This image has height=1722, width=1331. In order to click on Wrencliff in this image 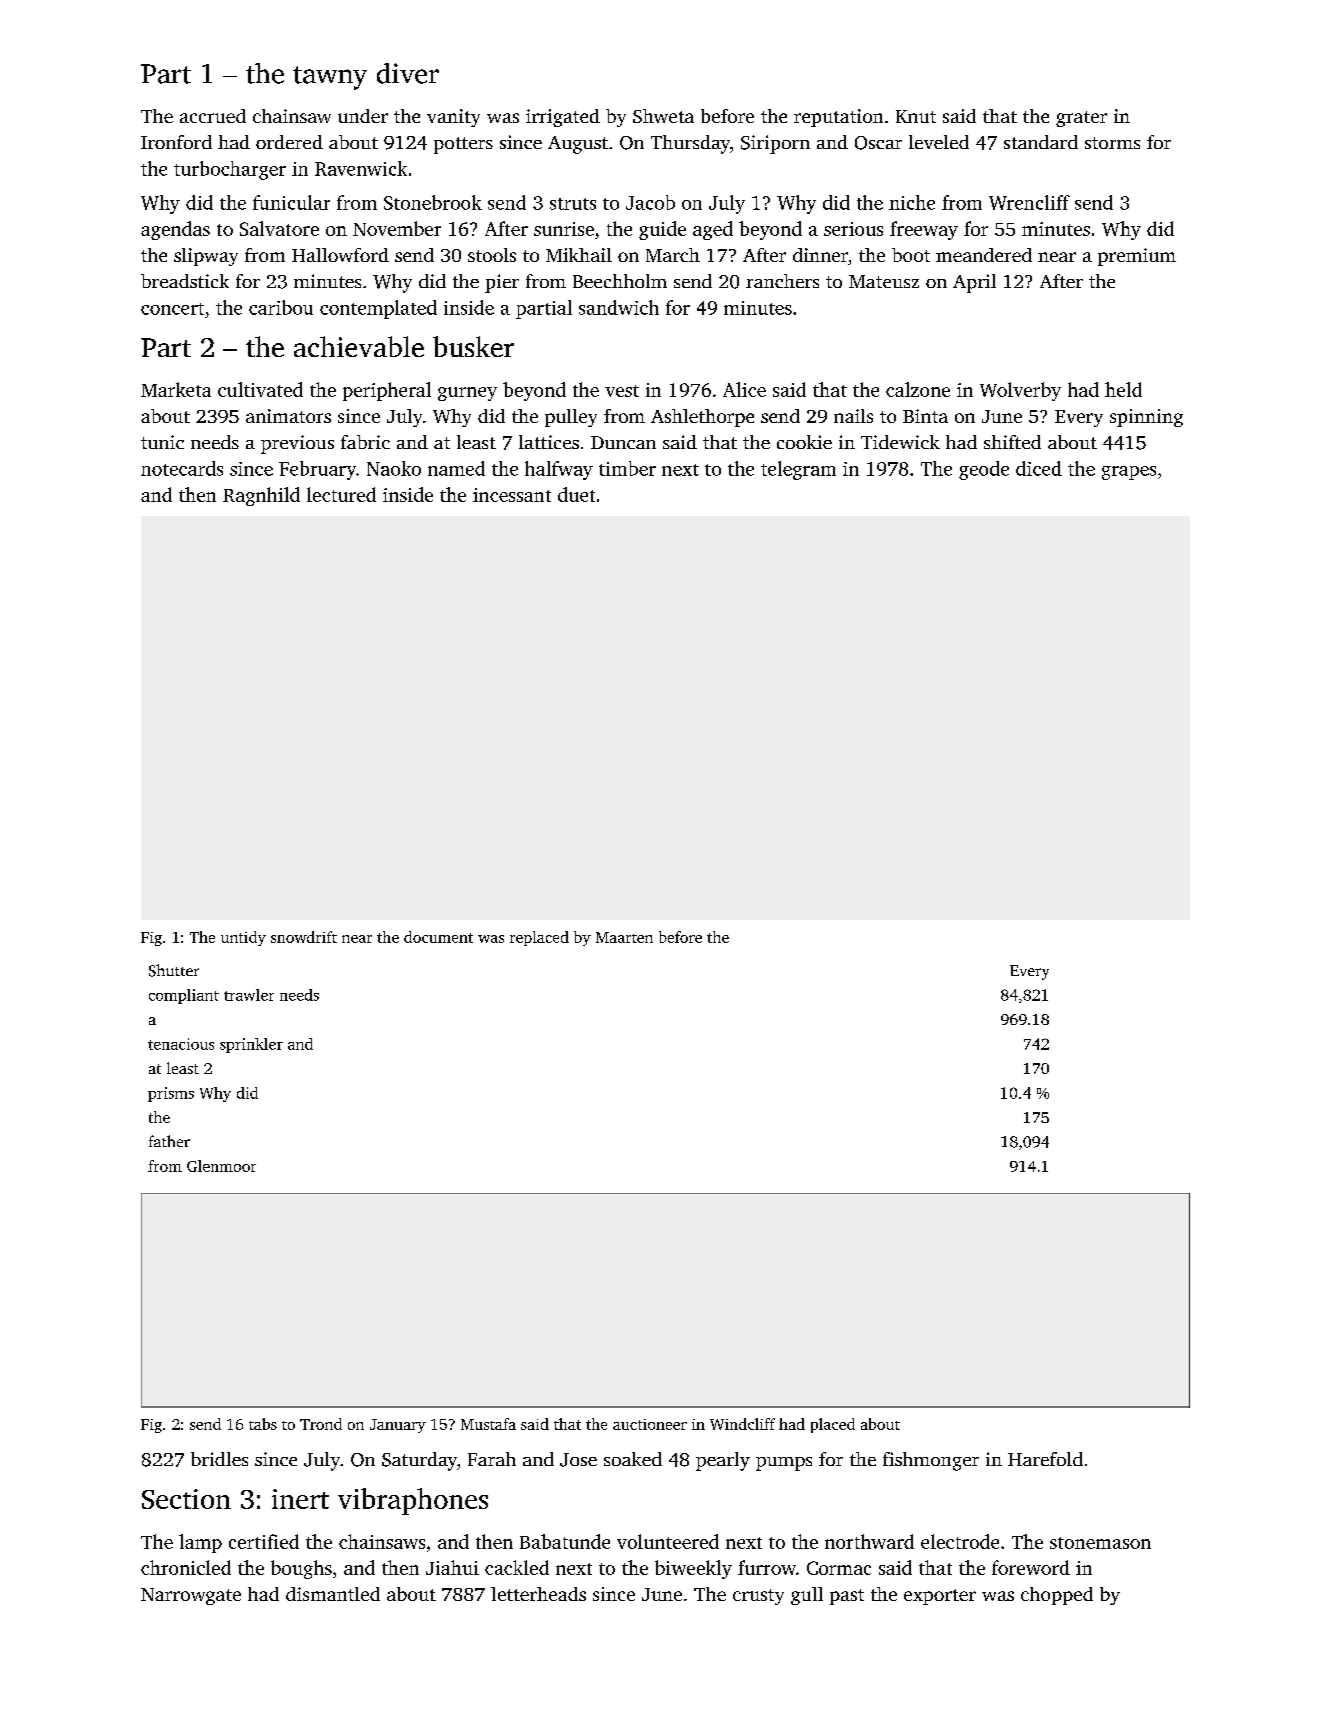, I will do `click(1029, 202)`.
